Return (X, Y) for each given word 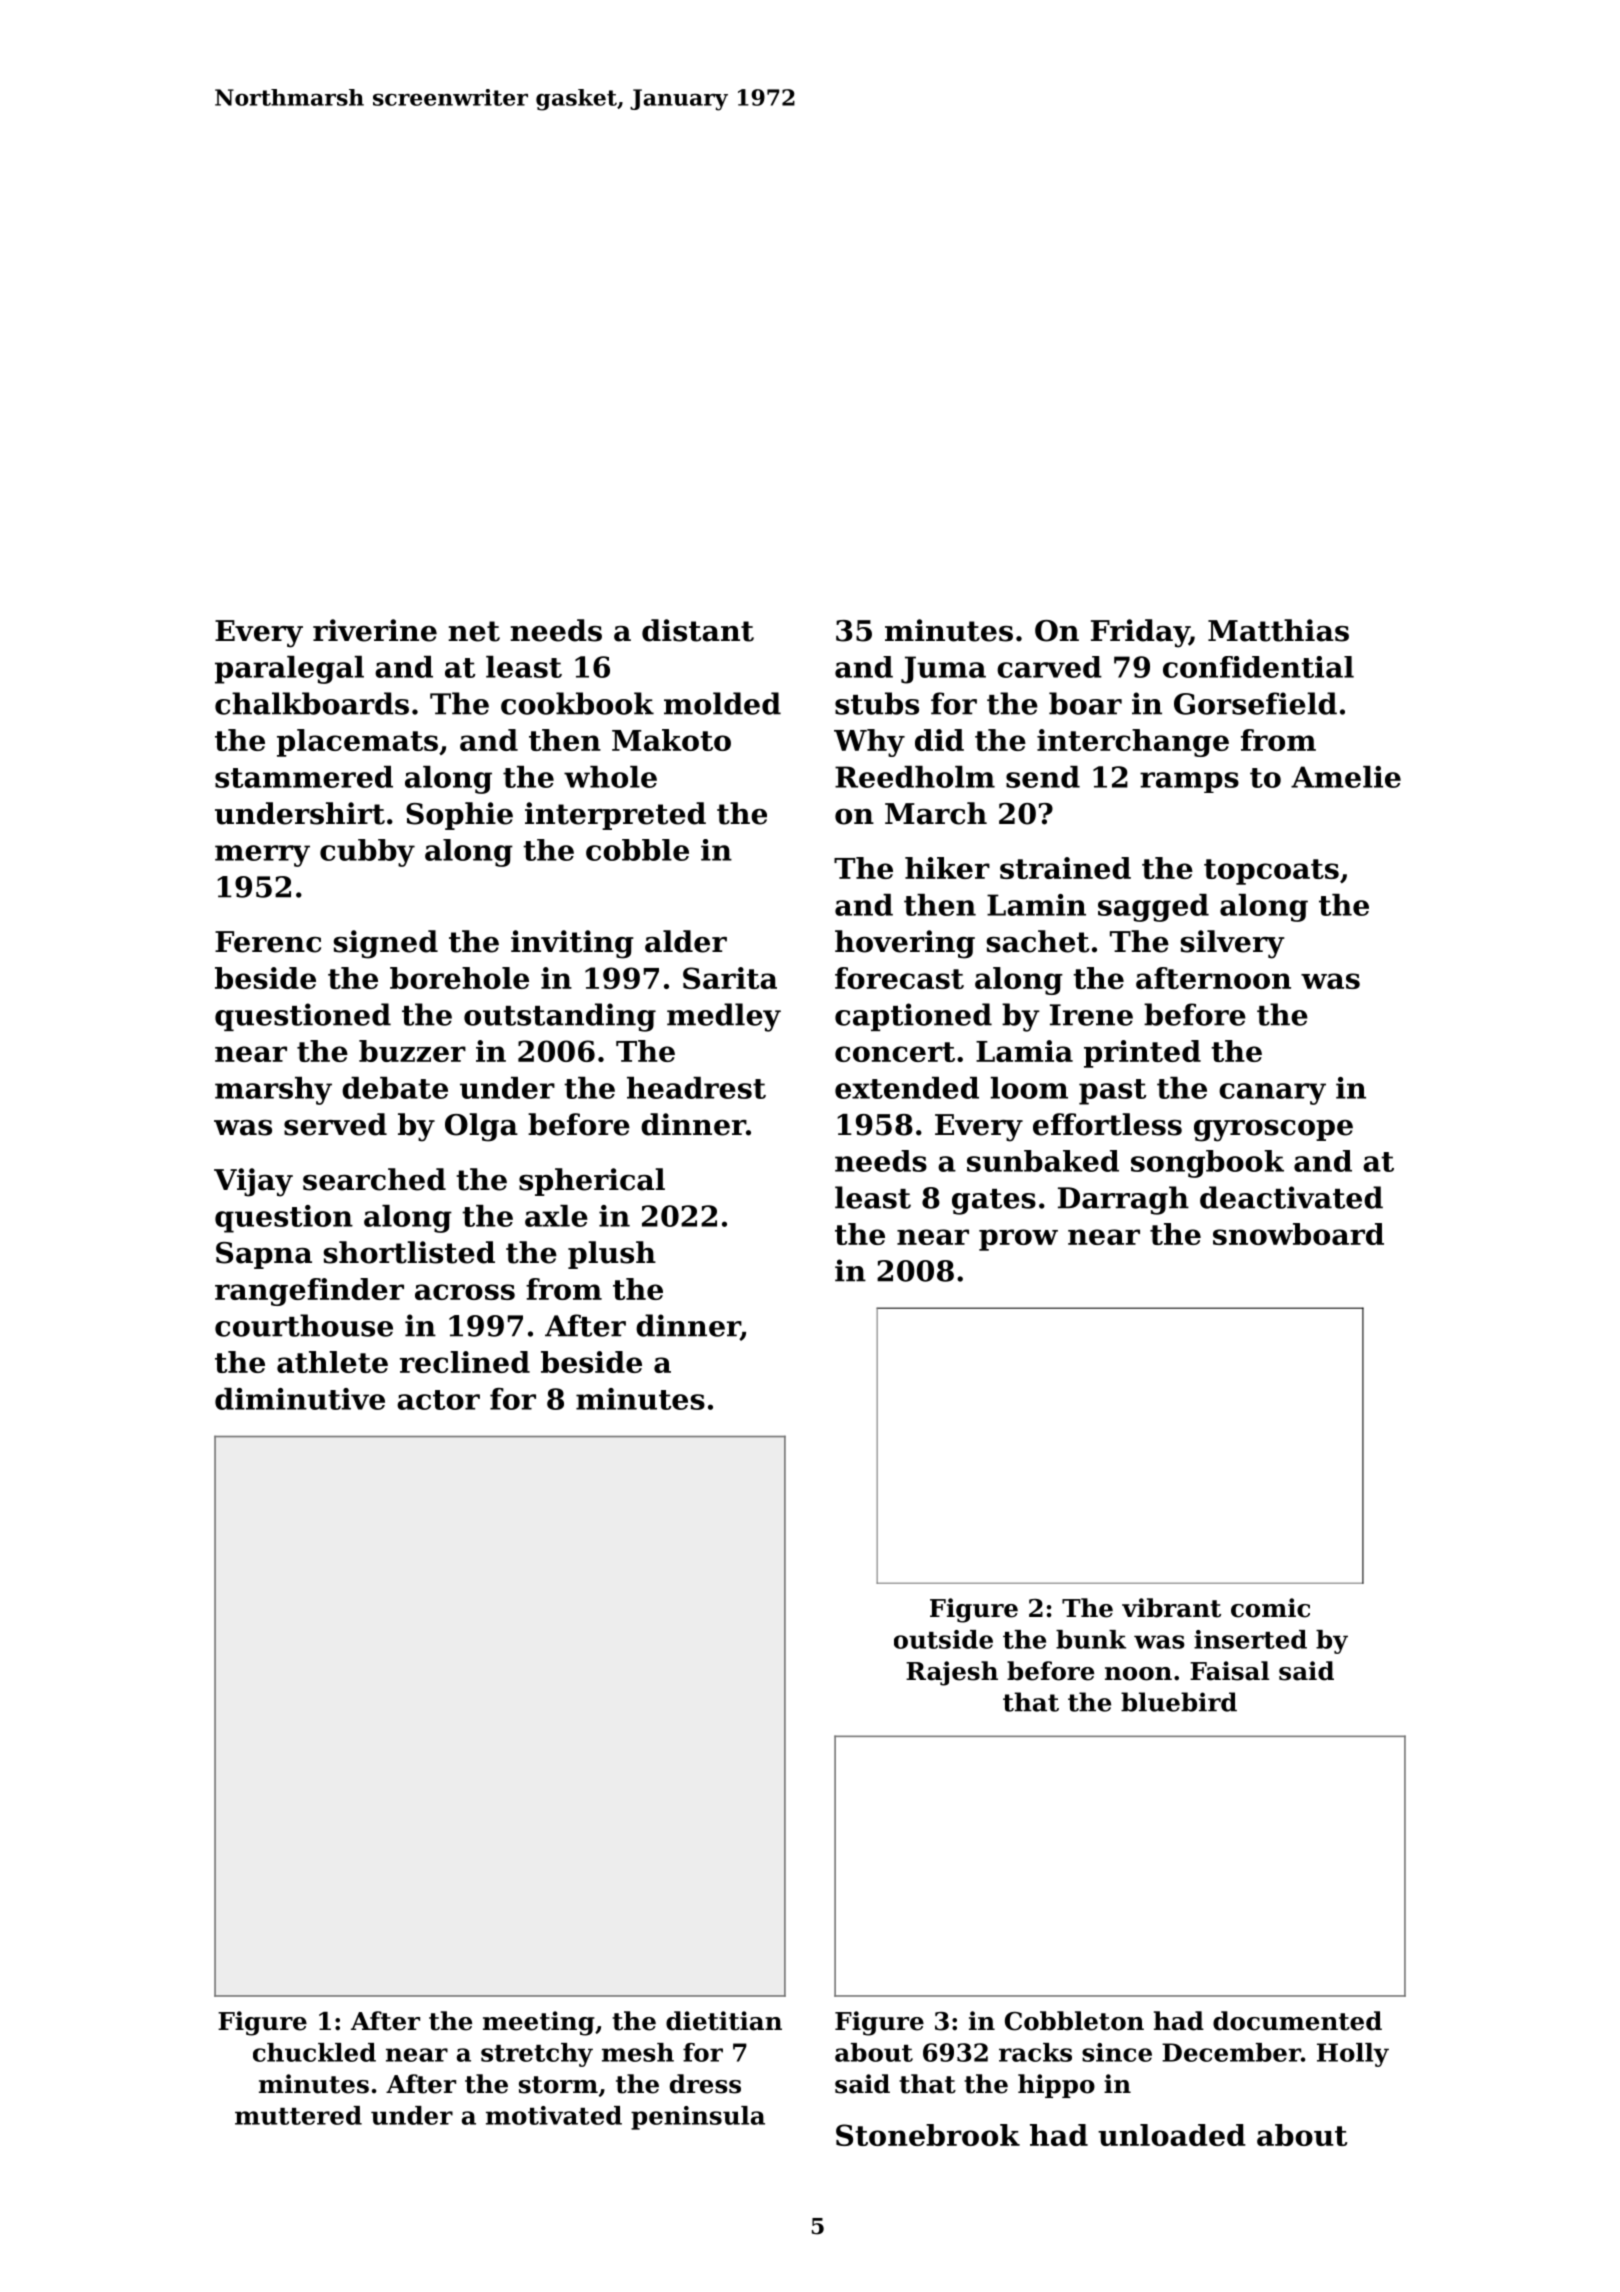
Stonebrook (928, 2135)
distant (698, 630)
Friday (1140, 633)
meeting (539, 2023)
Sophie (459, 816)
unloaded (1172, 2135)
